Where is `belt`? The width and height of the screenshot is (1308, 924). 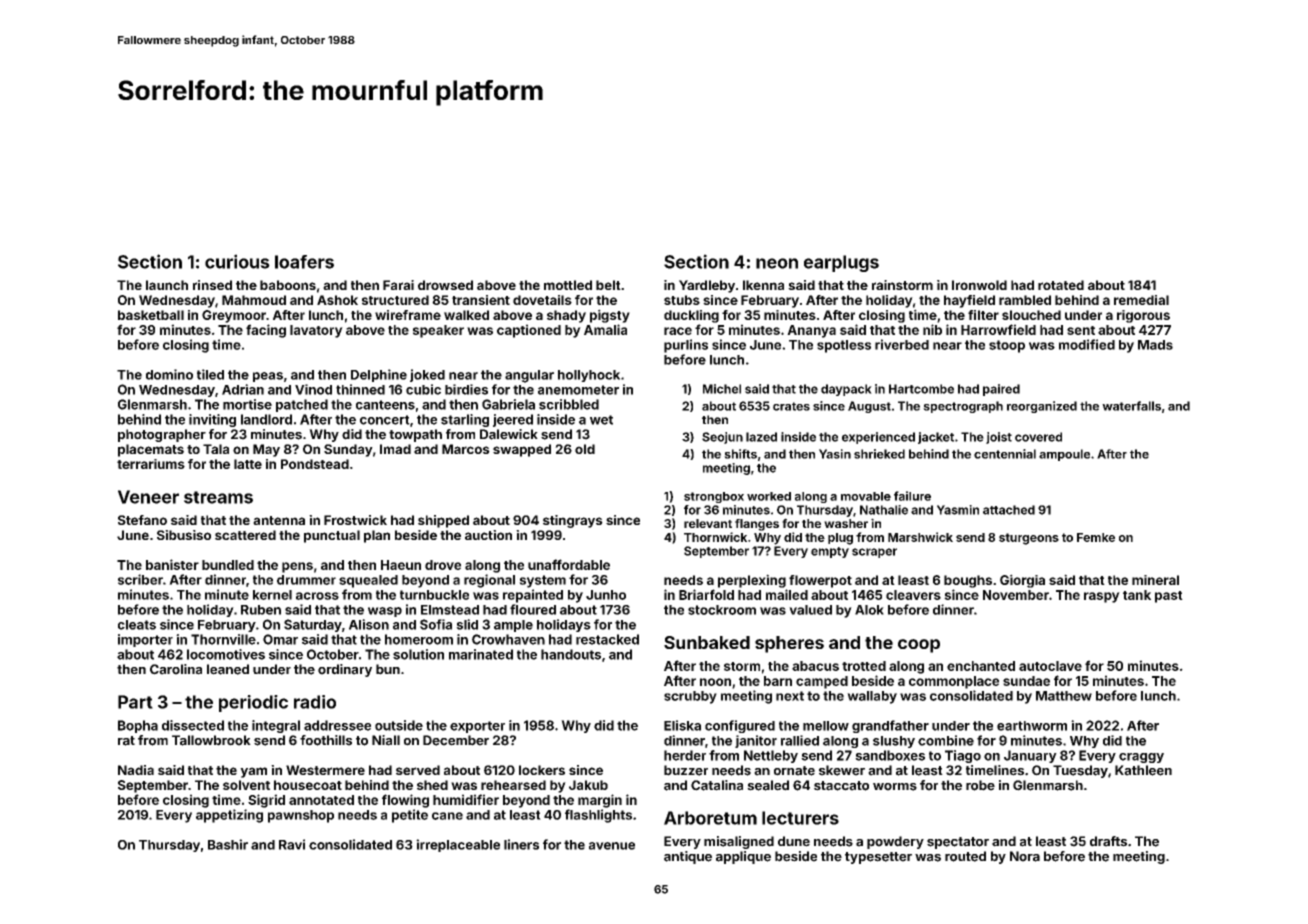
belt is located at coordinates (608, 285).
